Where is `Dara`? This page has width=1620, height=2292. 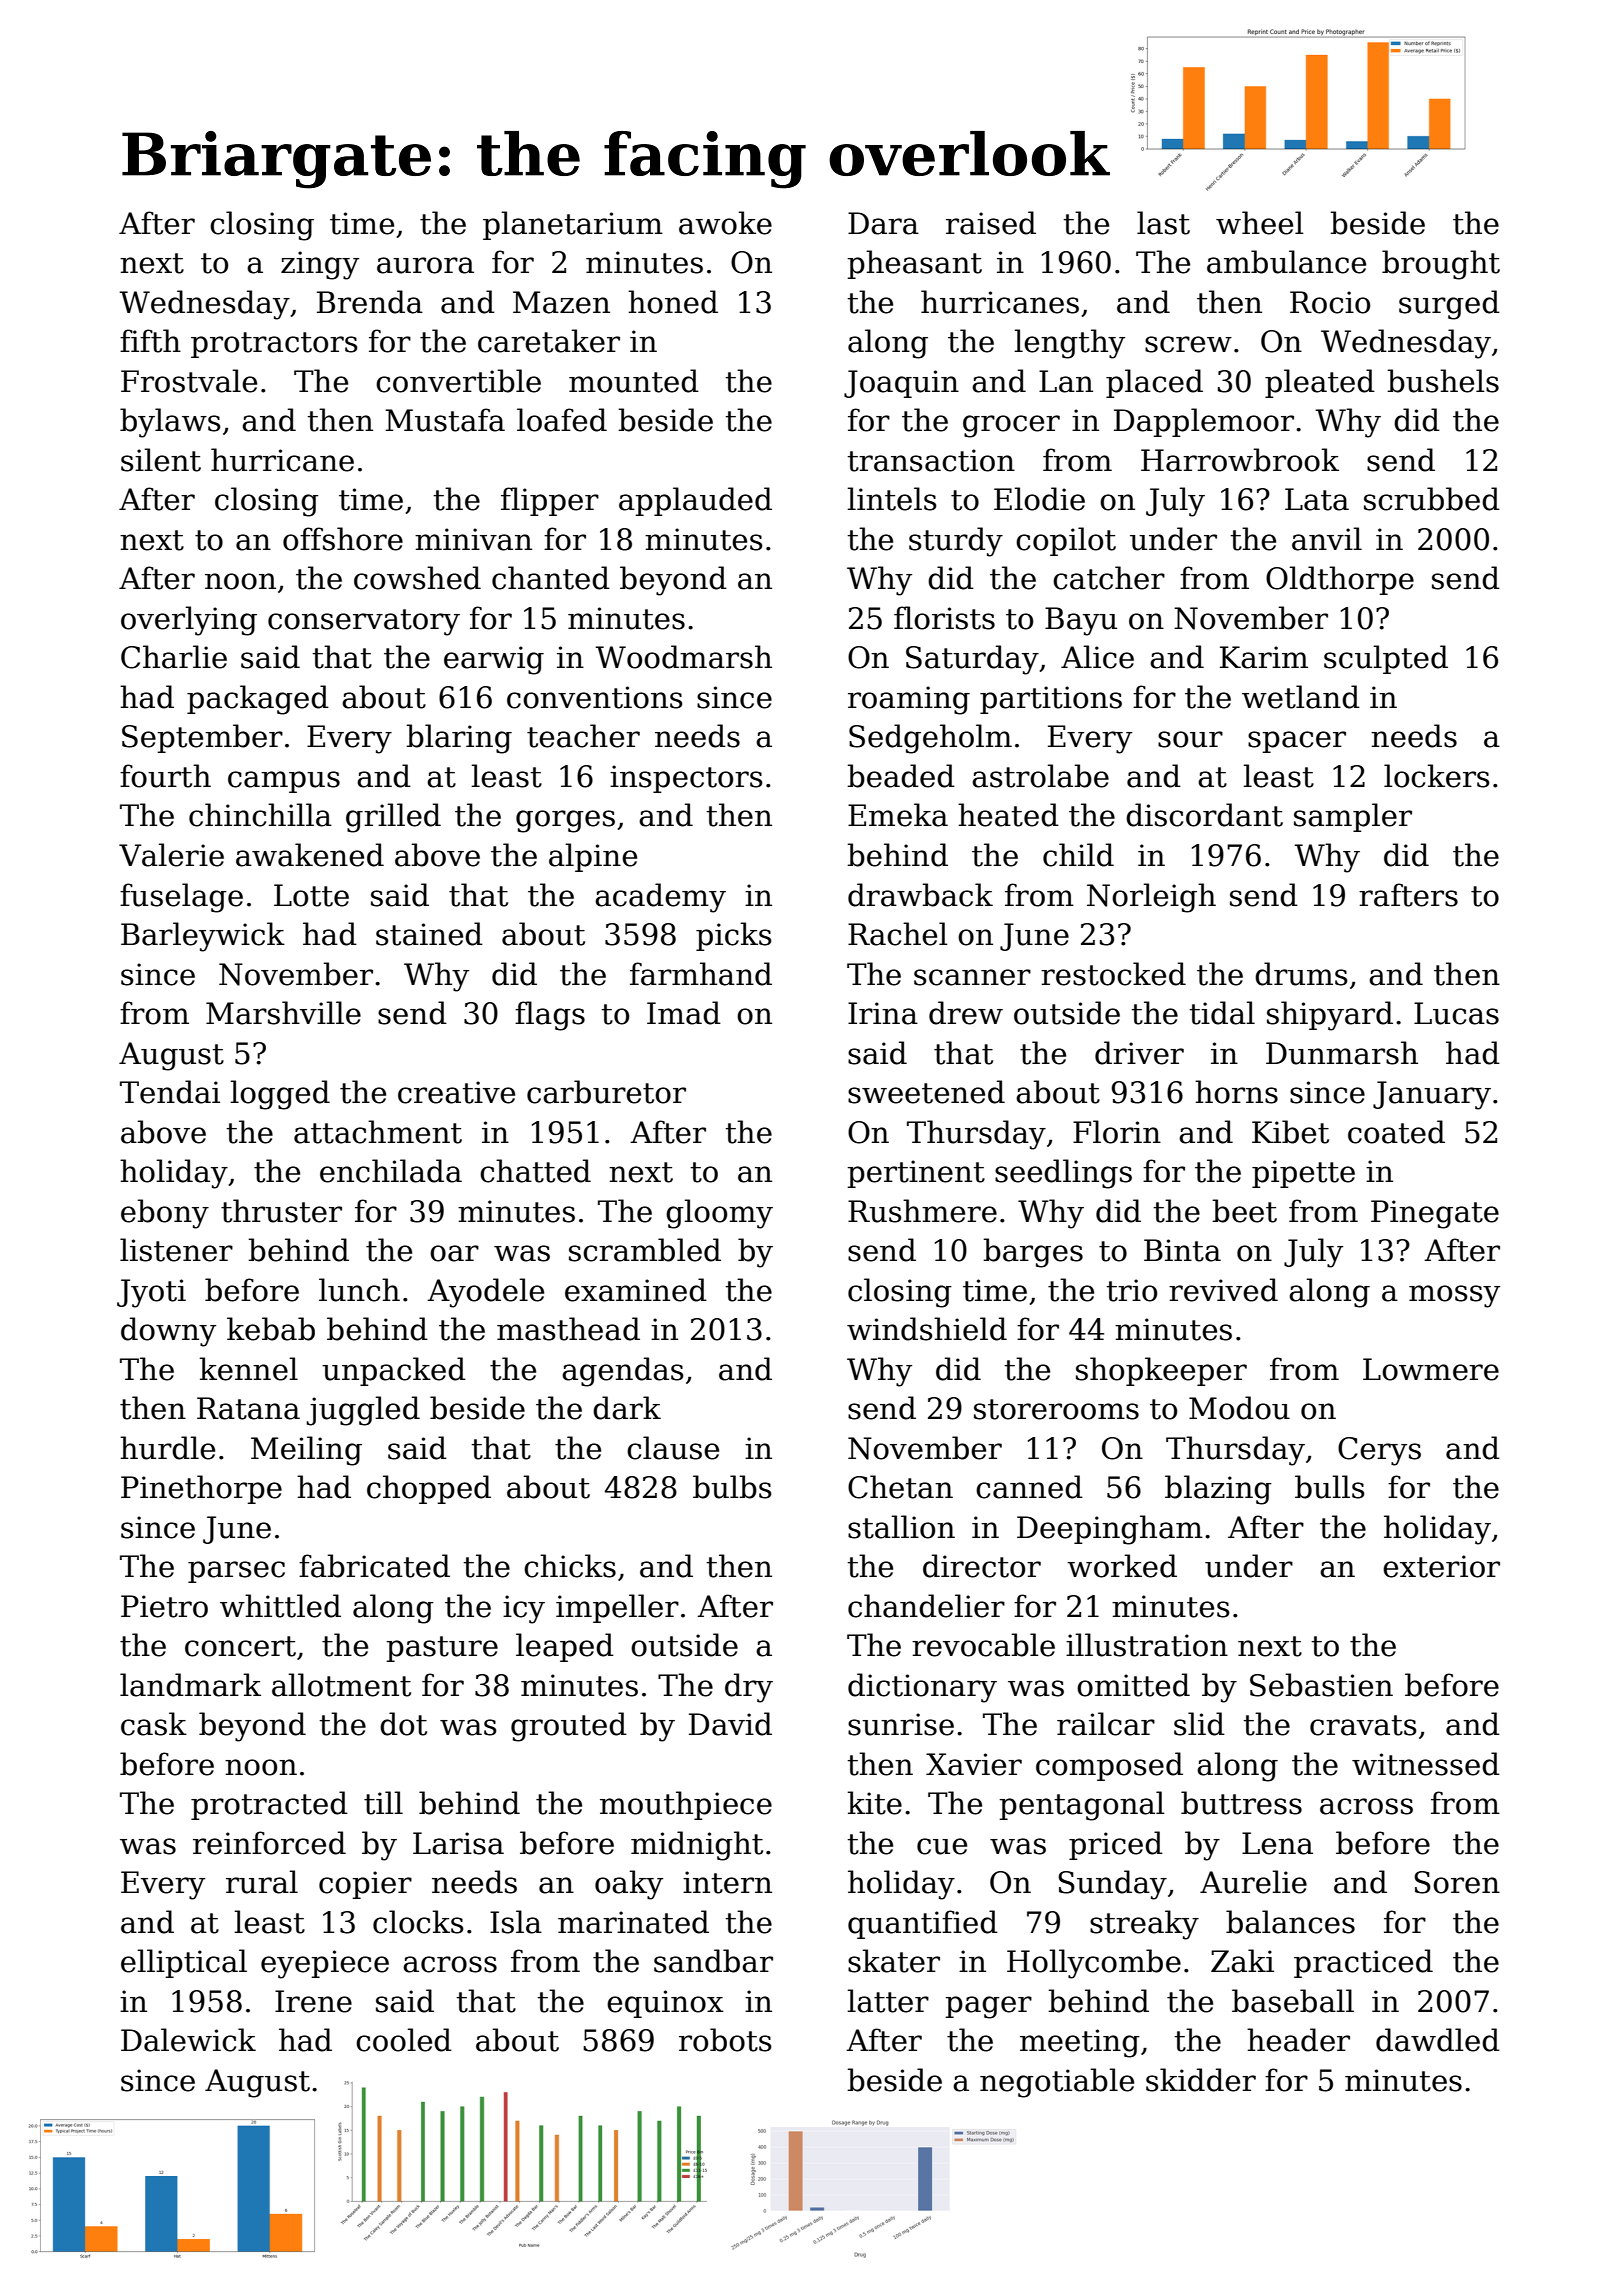
Dara is located at coordinates (883, 223).
